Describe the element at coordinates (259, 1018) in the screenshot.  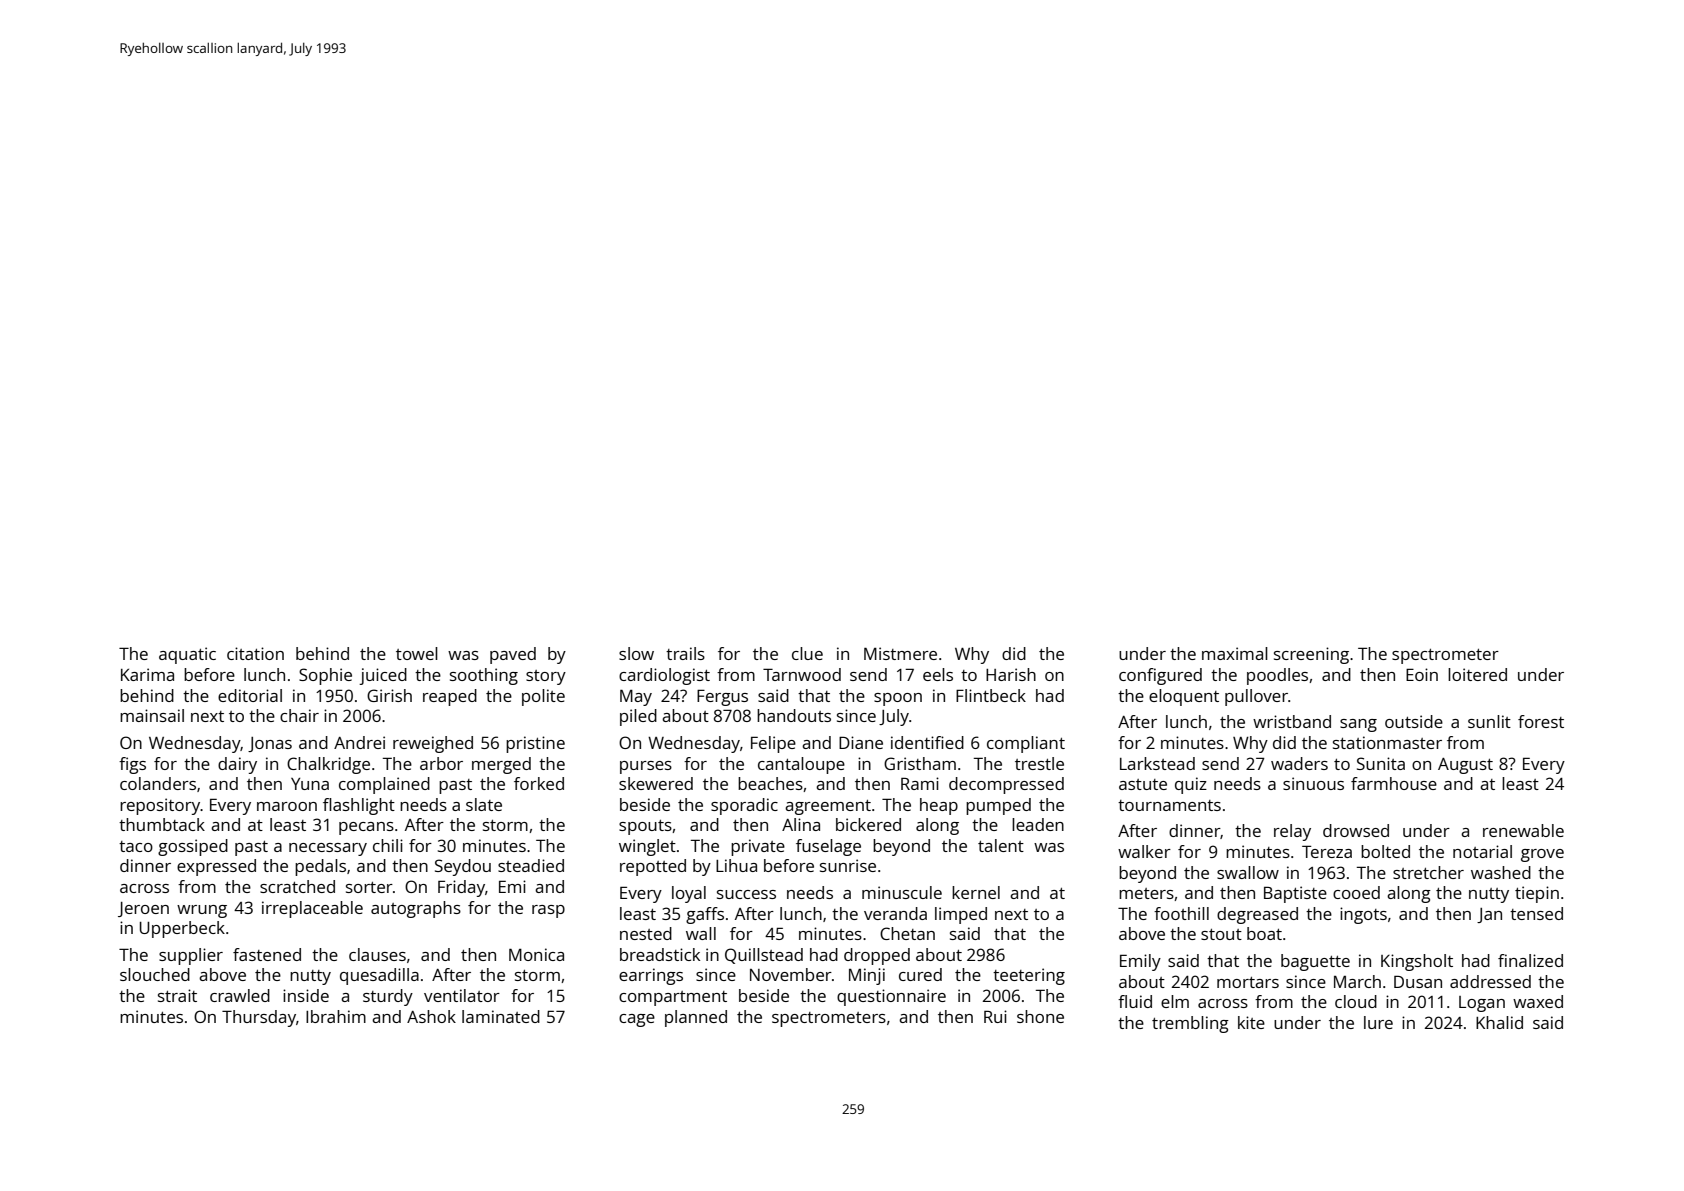
I see `Thursday` at that location.
